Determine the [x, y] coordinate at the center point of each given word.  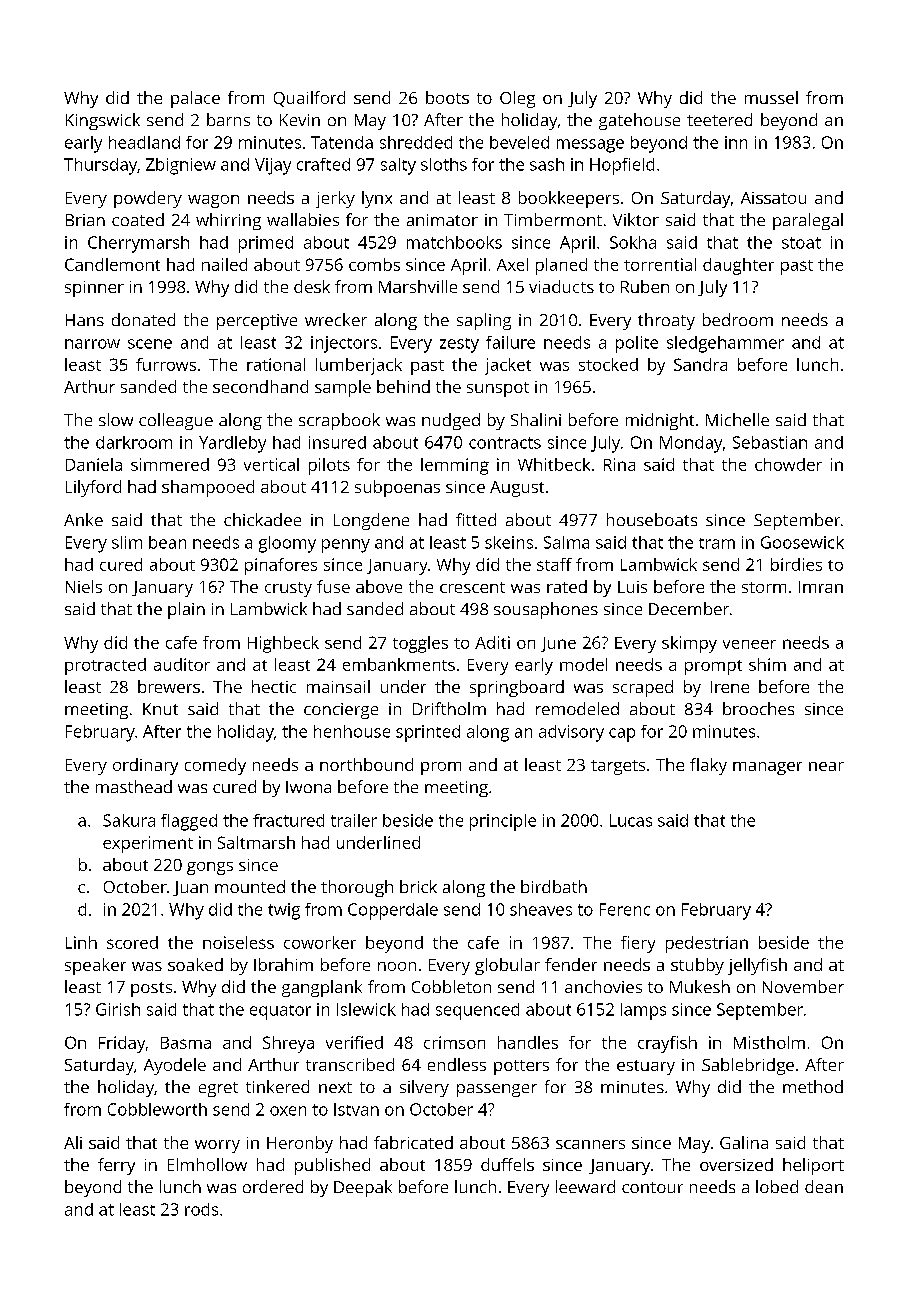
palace [195, 99]
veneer [749, 644]
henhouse [352, 731]
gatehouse [639, 121]
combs [374, 264]
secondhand [260, 386]
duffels [507, 1164]
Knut [160, 709]
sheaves [541, 909]
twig [284, 911]
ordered [273, 1186]
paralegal [808, 221]
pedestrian [707, 944]
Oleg [517, 99]
